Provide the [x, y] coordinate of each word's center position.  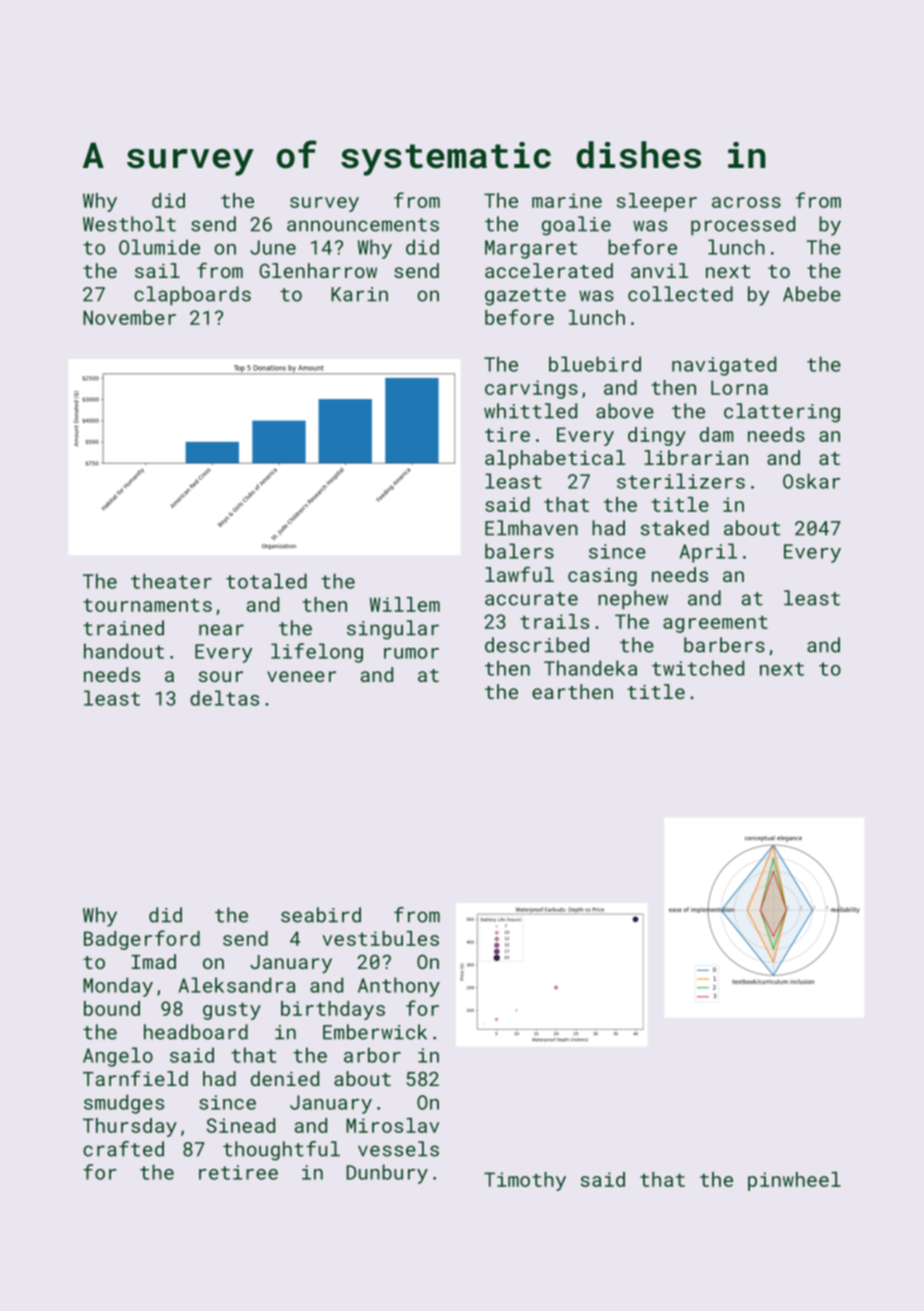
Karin [359, 294]
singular [393, 630]
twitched [698, 668]
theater [171, 581]
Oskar [811, 481]
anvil [659, 270]
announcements [363, 225]
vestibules [380, 938]
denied [285, 1078]
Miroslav [392, 1125]
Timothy [525, 1181]
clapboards [192, 296]
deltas [224, 698]
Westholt [129, 224]
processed [743, 226]
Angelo [118, 1057]
